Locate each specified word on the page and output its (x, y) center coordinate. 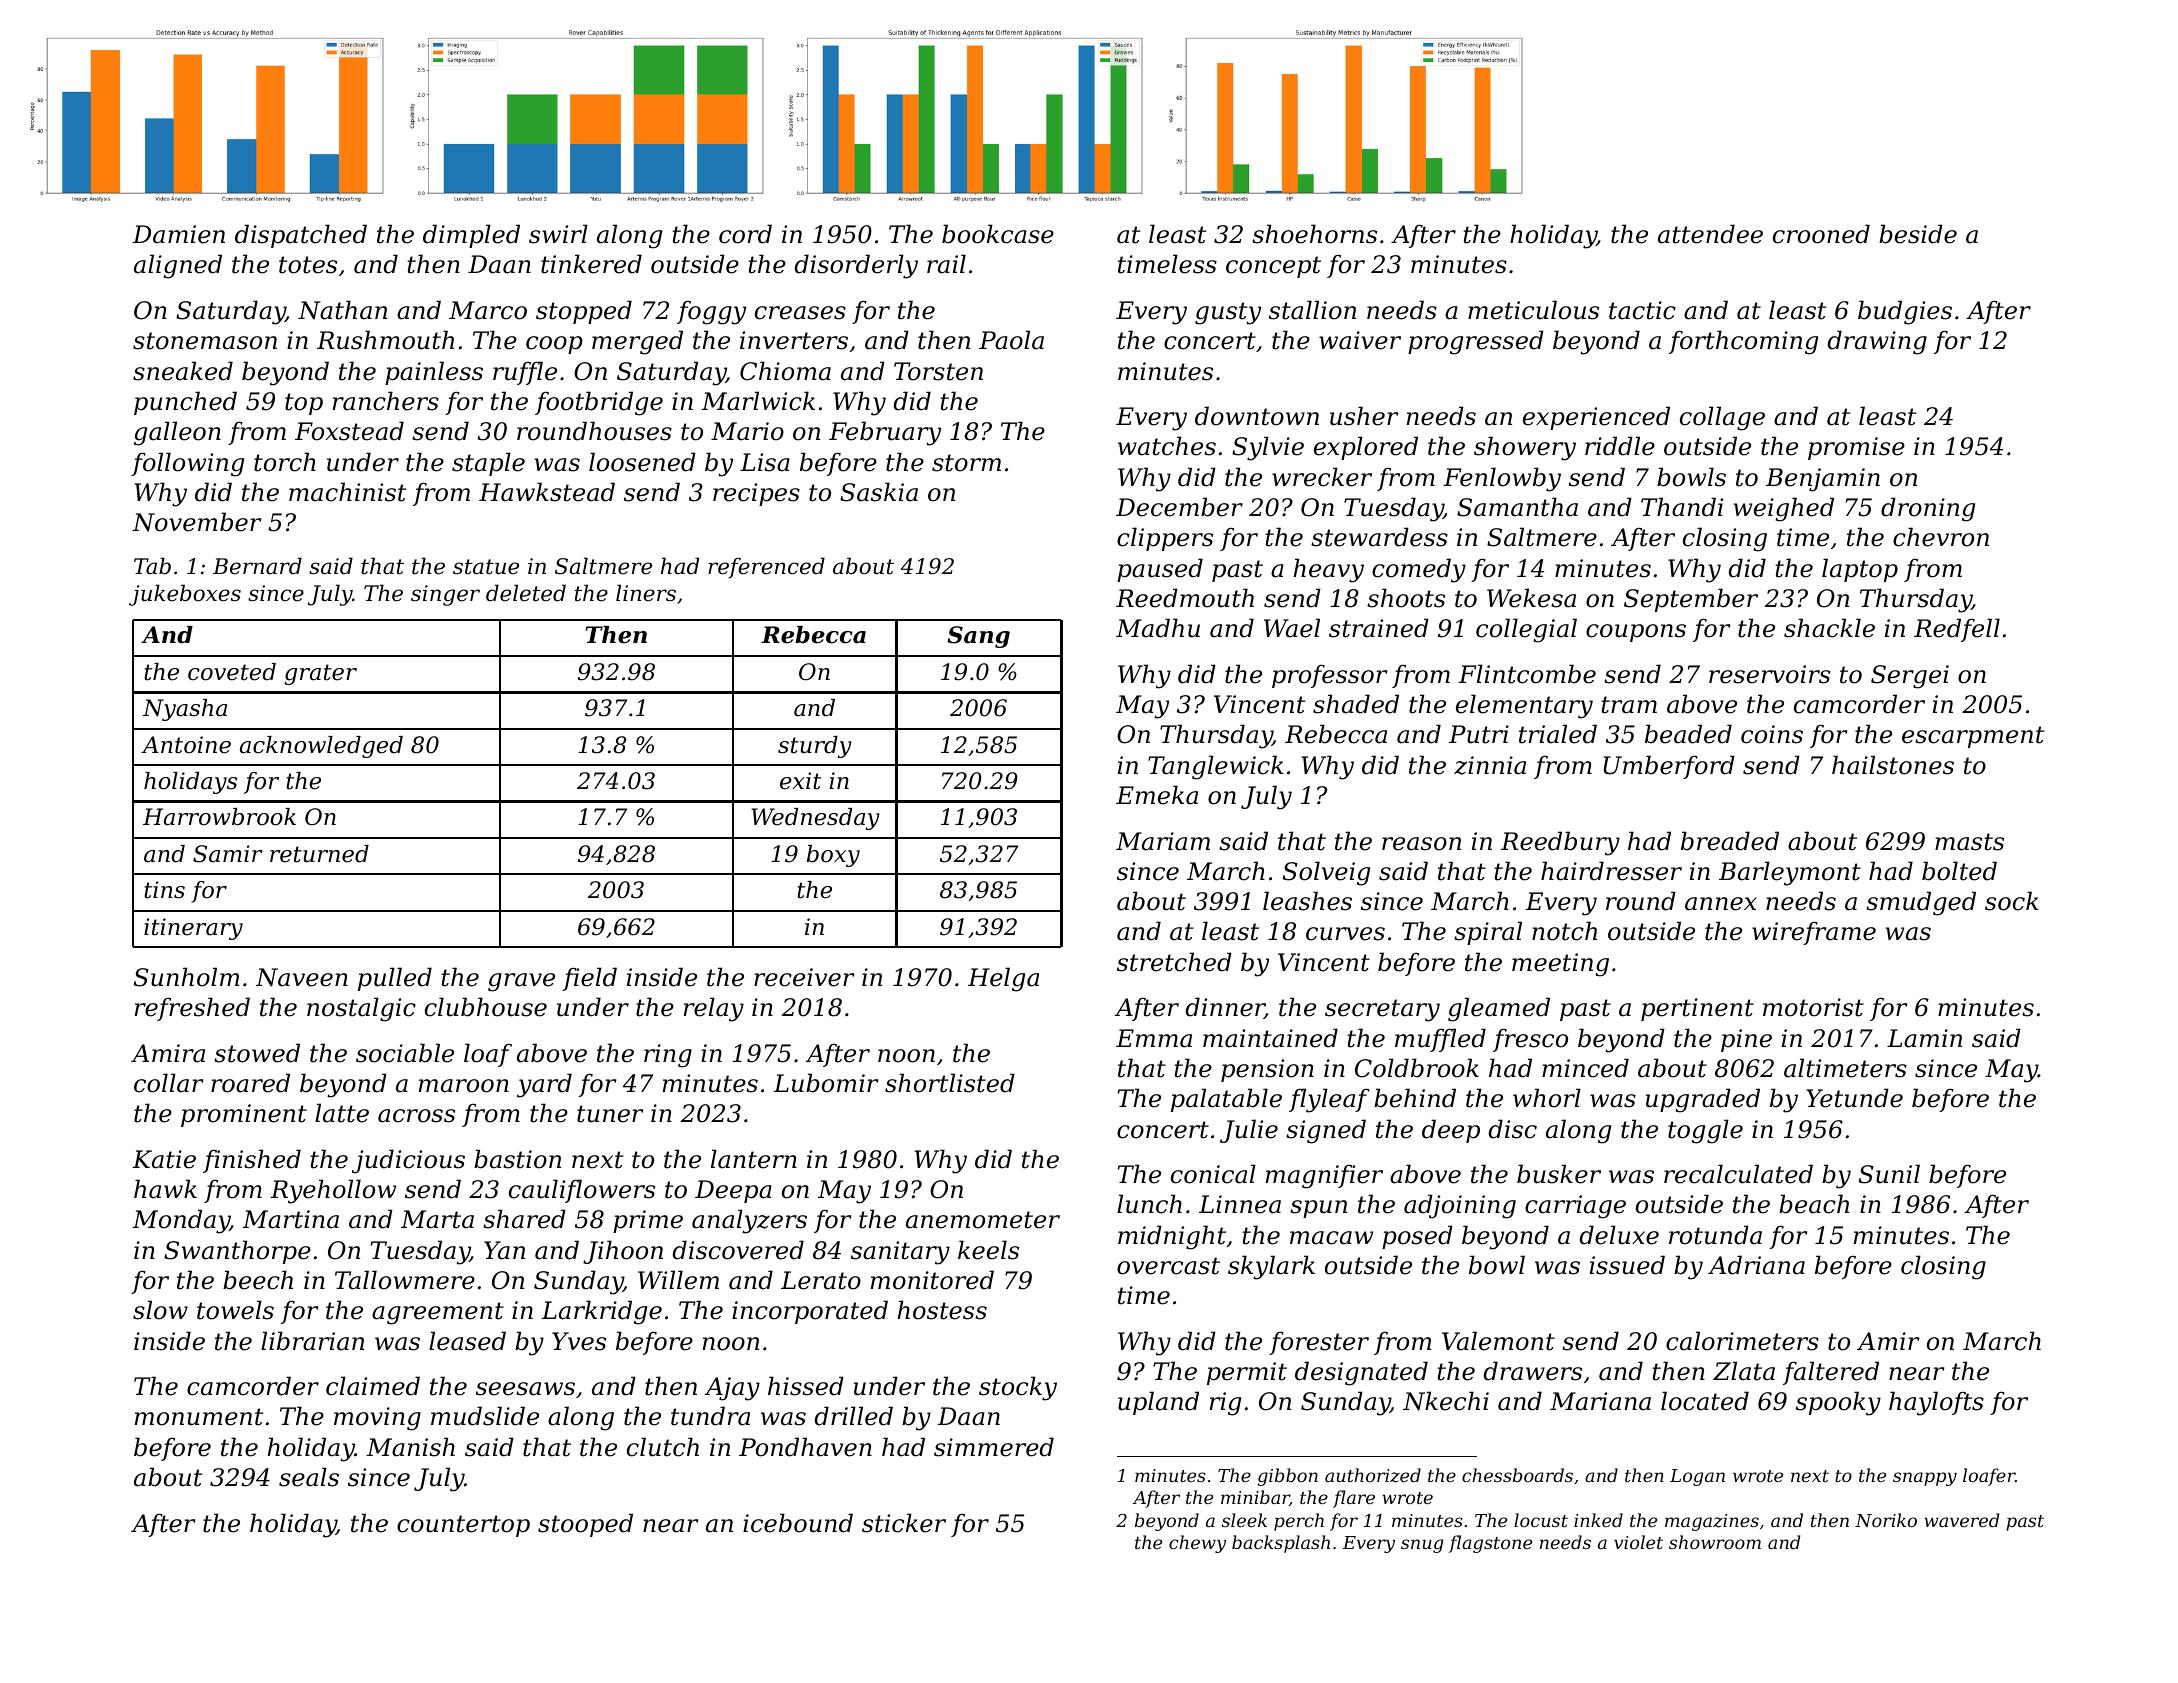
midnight (1172, 1237)
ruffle (525, 373)
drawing (1877, 342)
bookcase (998, 234)
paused (1160, 570)
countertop (463, 1526)
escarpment (1973, 737)
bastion (517, 1159)
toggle (1705, 1131)
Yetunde (1854, 1098)
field (589, 979)
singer (445, 595)
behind (1415, 1098)
